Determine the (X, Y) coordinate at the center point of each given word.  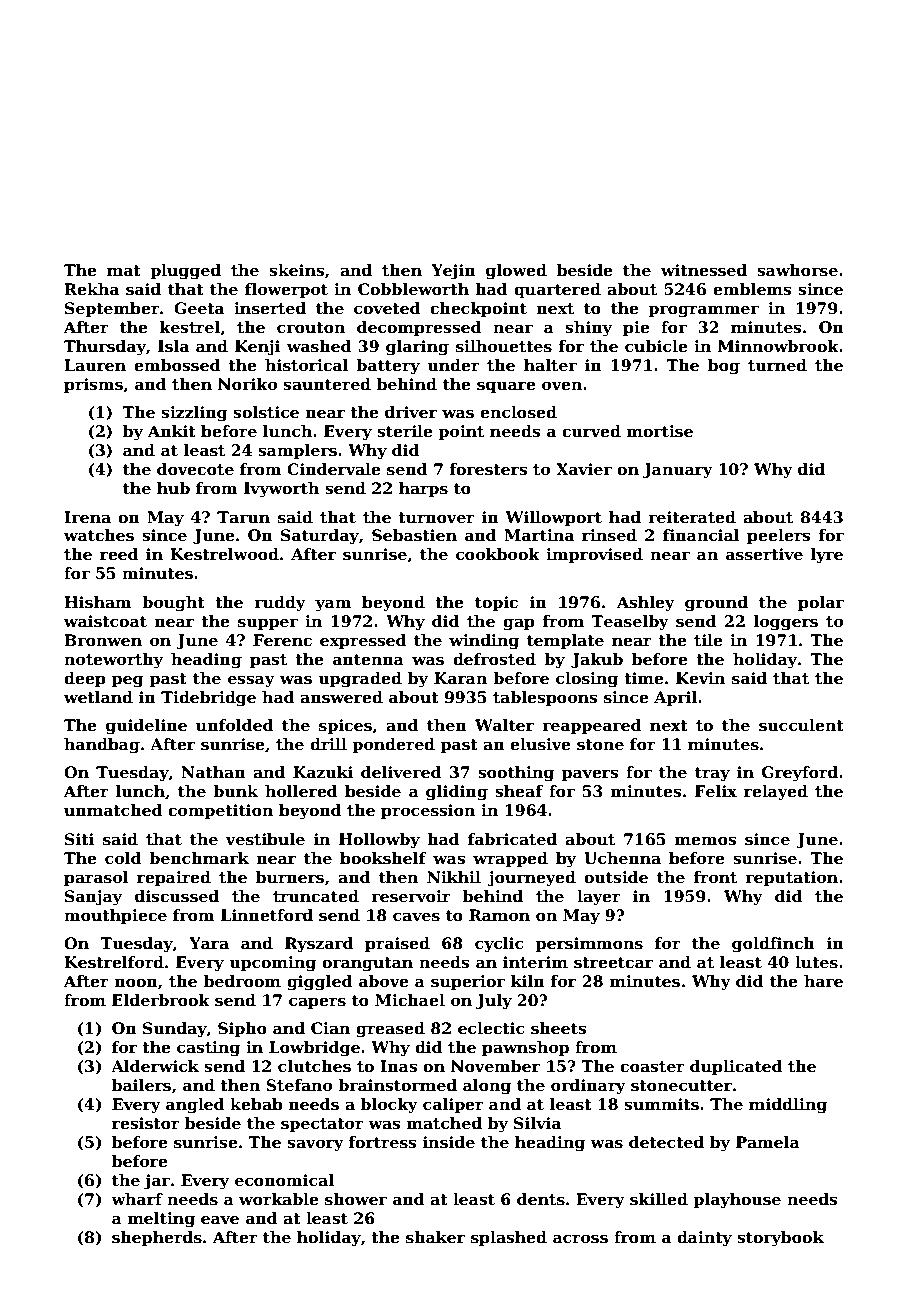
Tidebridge (208, 699)
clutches (314, 1066)
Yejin (453, 272)
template (565, 641)
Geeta (199, 308)
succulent (801, 725)
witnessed (704, 270)
